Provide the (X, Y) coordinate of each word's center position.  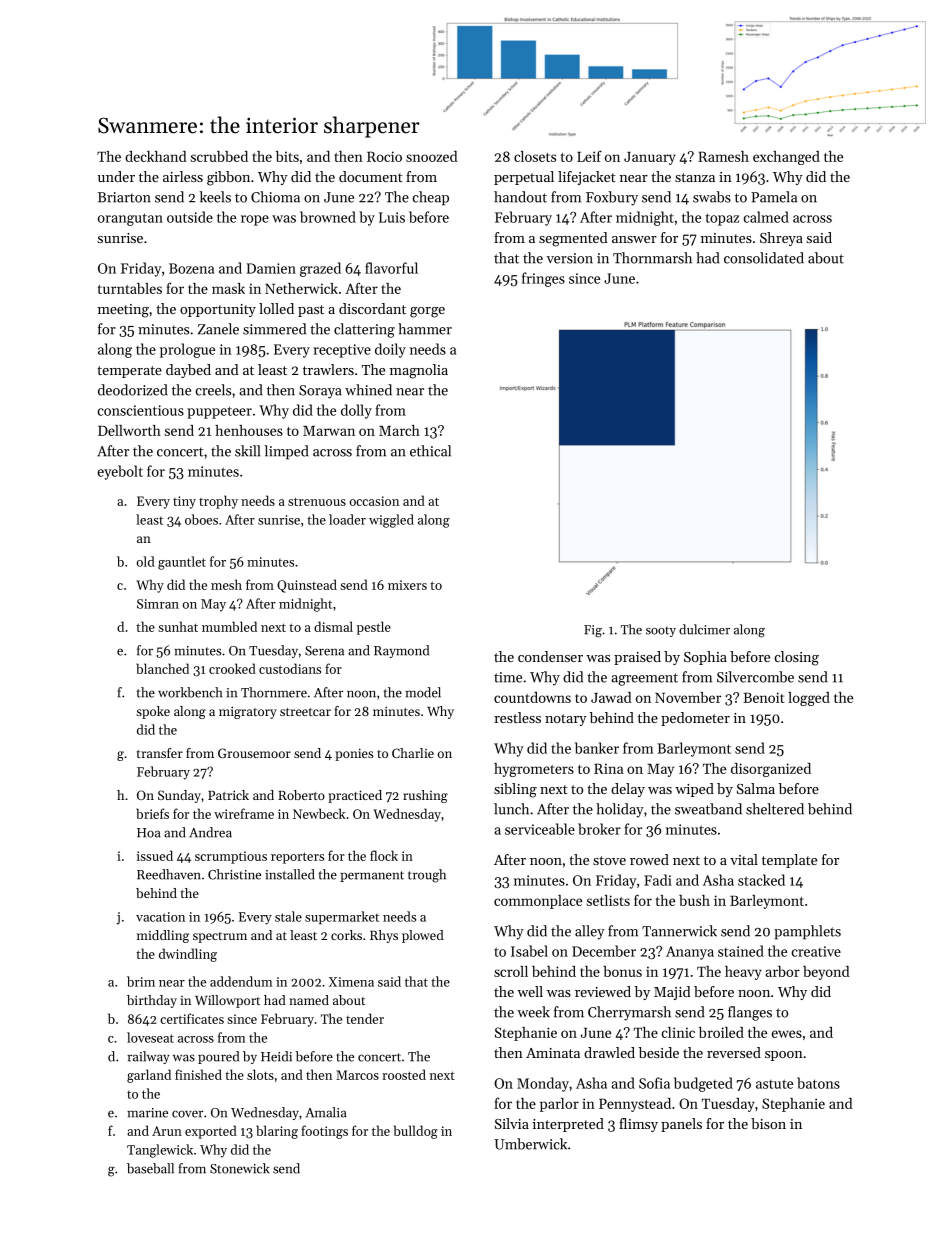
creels (213, 390)
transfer (160, 753)
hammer (425, 329)
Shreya (781, 239)
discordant (372, 308)
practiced (355, 796)
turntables (130, 288)
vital (744, 859)
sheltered (775, 809)
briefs (152, 813)
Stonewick (240, 1168)
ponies (354, 754)
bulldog (416, 1132)
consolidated (764, 258)
